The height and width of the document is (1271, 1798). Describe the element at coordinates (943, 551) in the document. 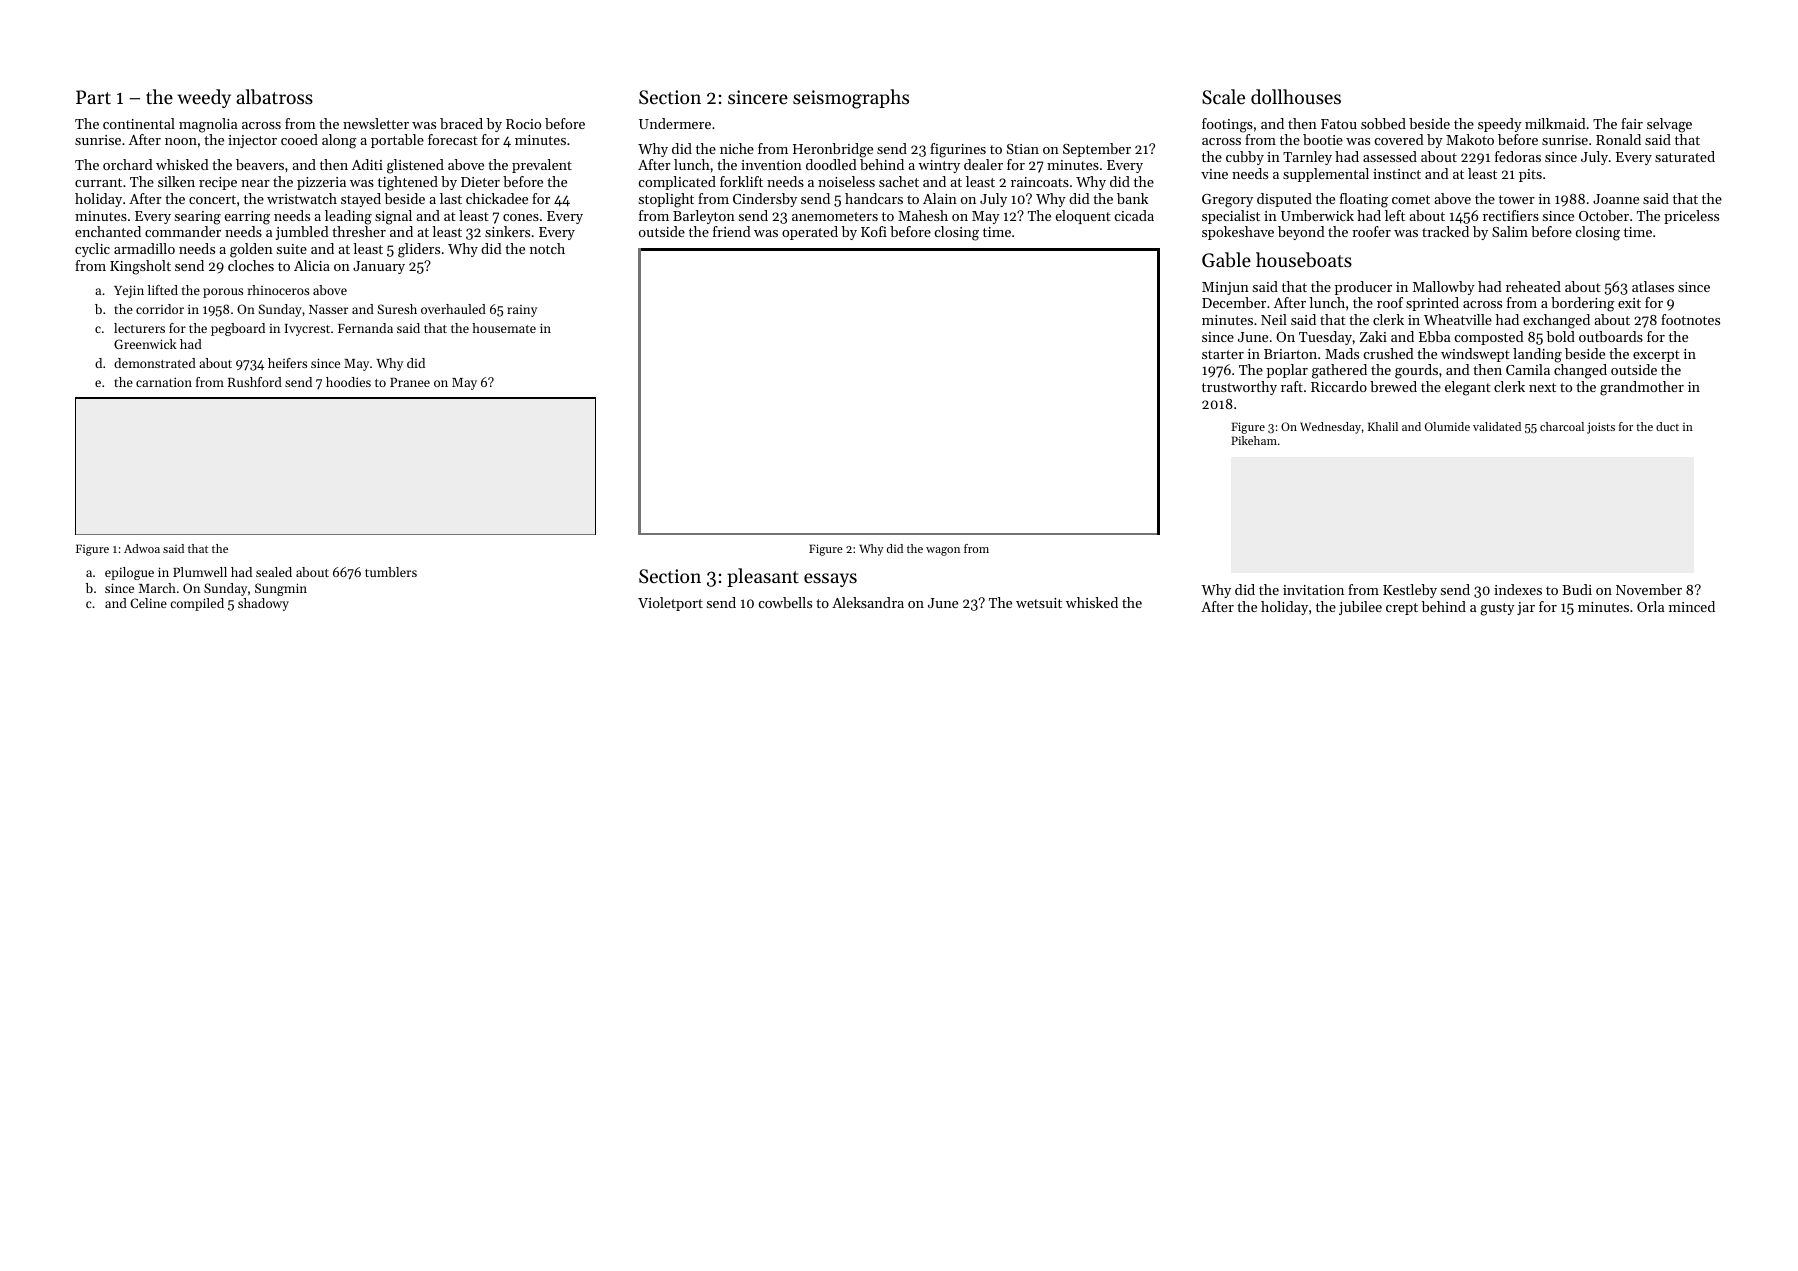

I see `wagon` at that location.
